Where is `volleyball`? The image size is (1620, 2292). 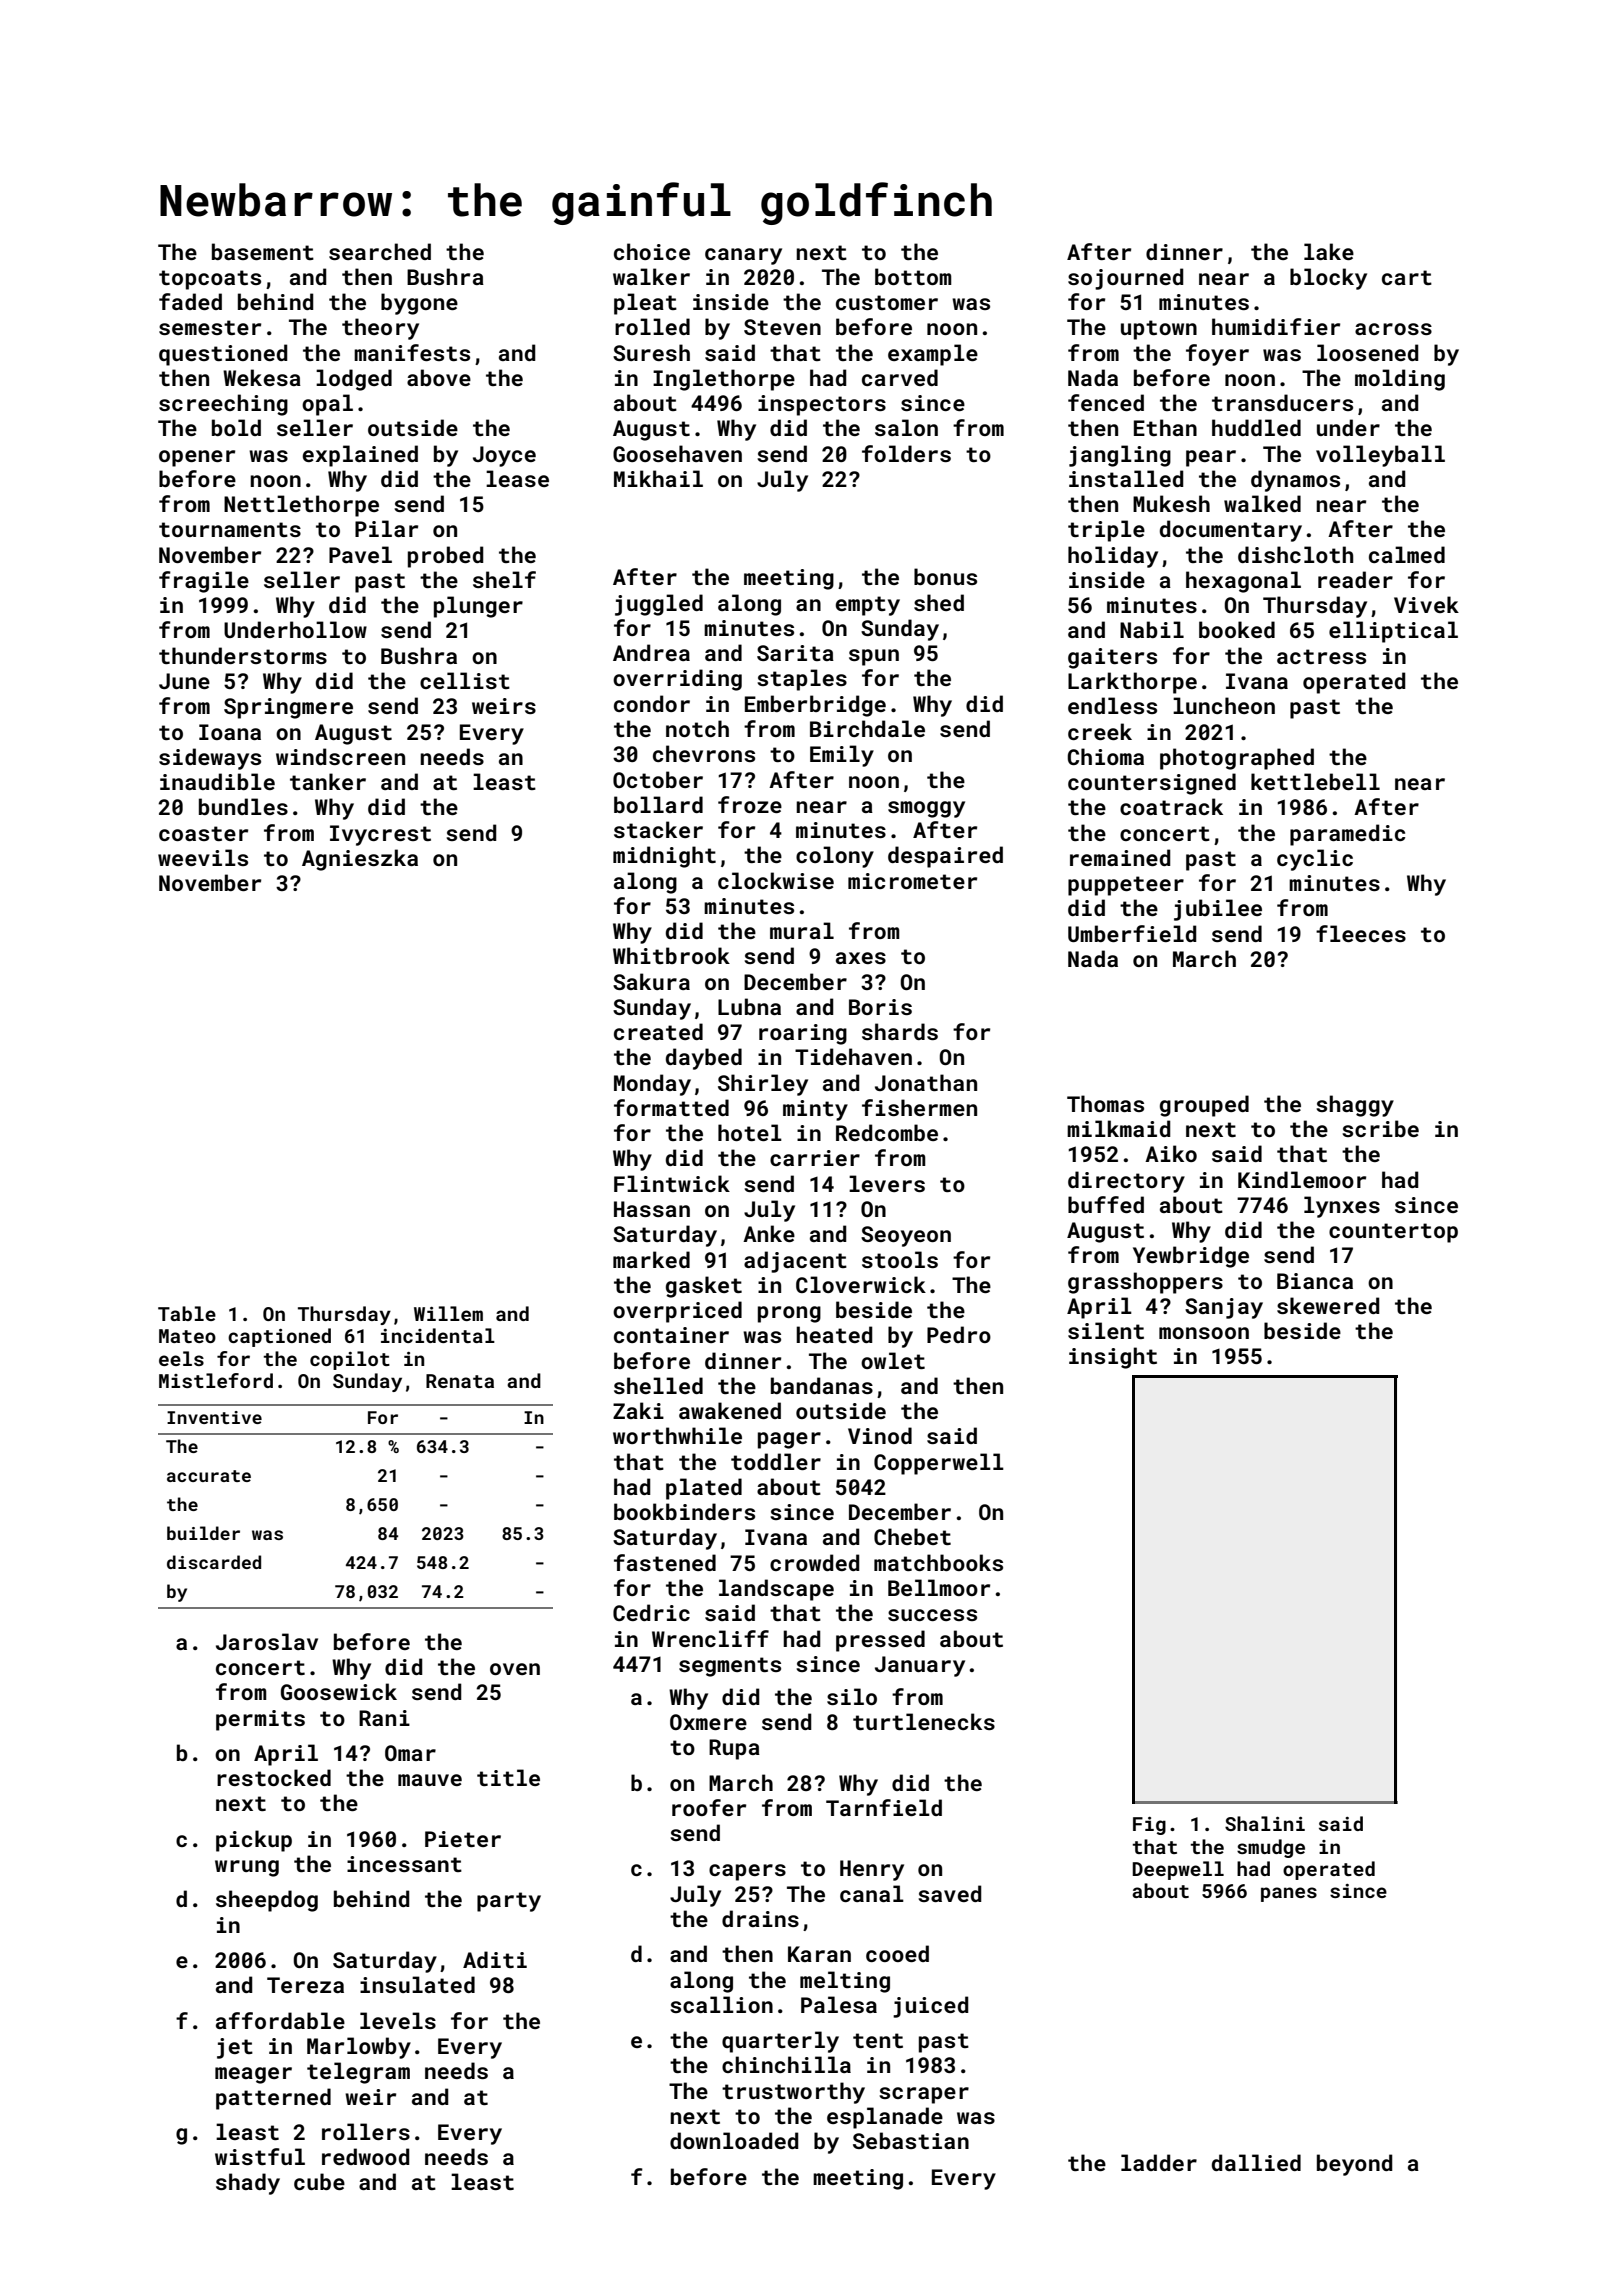 volleyball is located at coordinates (1380, 456).
